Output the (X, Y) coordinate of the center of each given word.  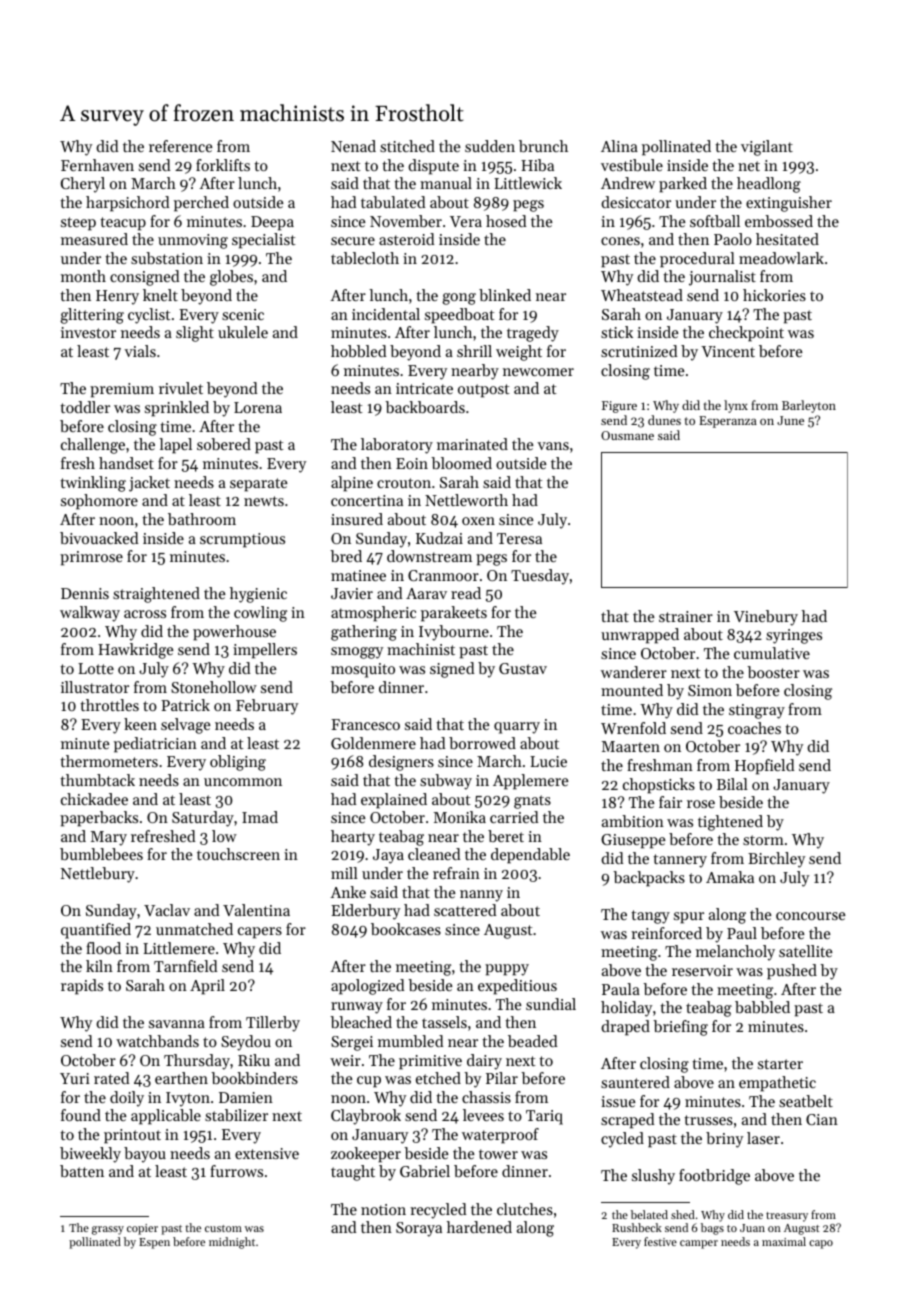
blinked (505, 295)
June (790, 420)
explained (394, 801)
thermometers (109, 761)
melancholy (735, 953)
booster (773, 672)
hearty (353, 838)
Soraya (419, 1229)
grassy (108, 1230)
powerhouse (234, 633)
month (83, 276)
